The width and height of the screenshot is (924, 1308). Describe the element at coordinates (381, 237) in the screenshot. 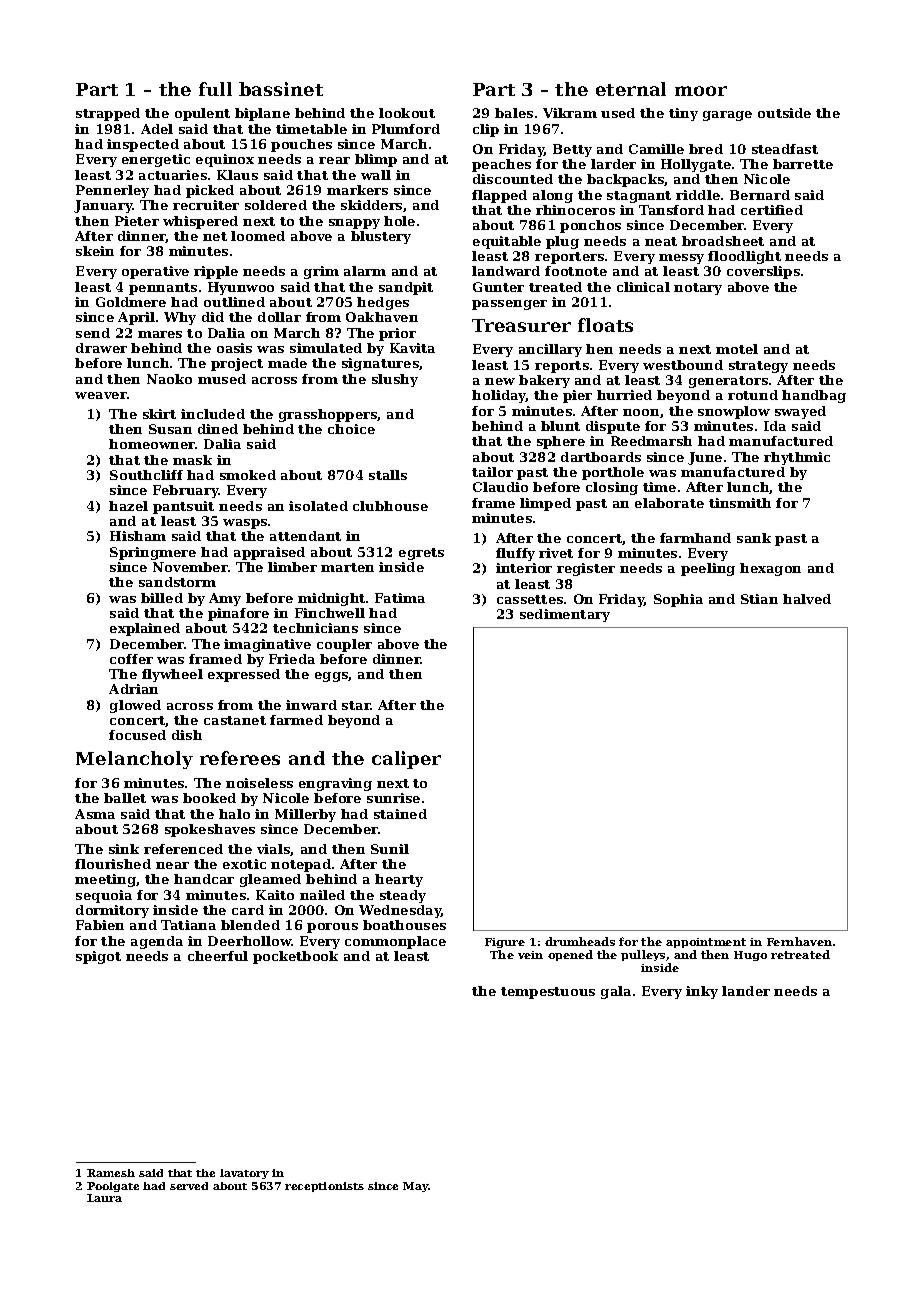

I see `blustery` at that location.
